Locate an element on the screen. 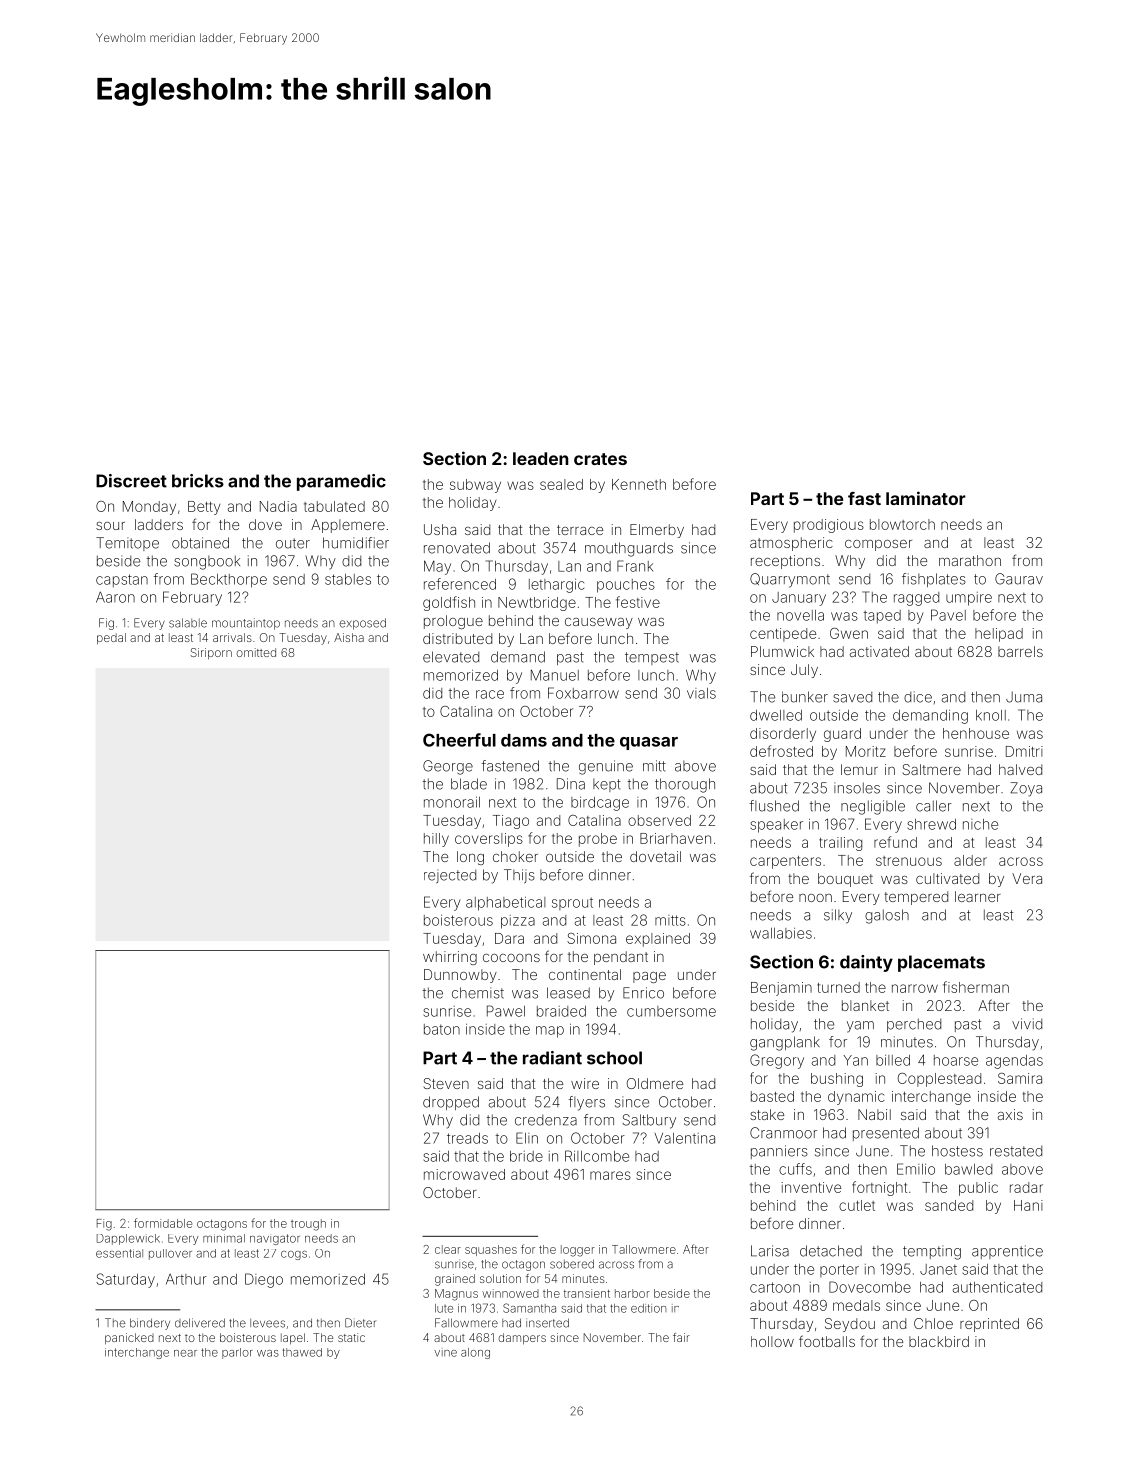  shrewd is located at coordinates (931, 824).
